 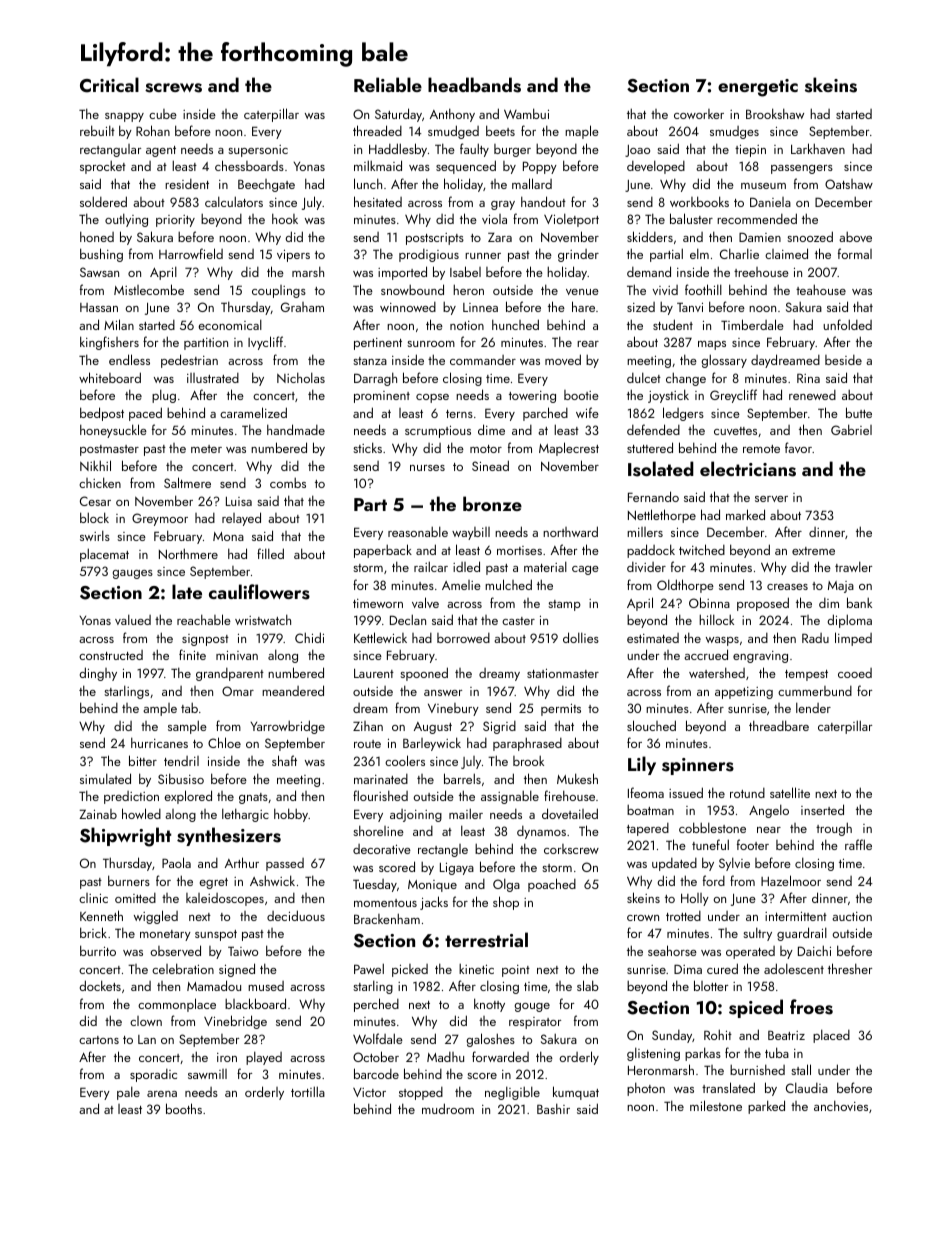 I want to click on prediction, so click(x=131, y=797).
